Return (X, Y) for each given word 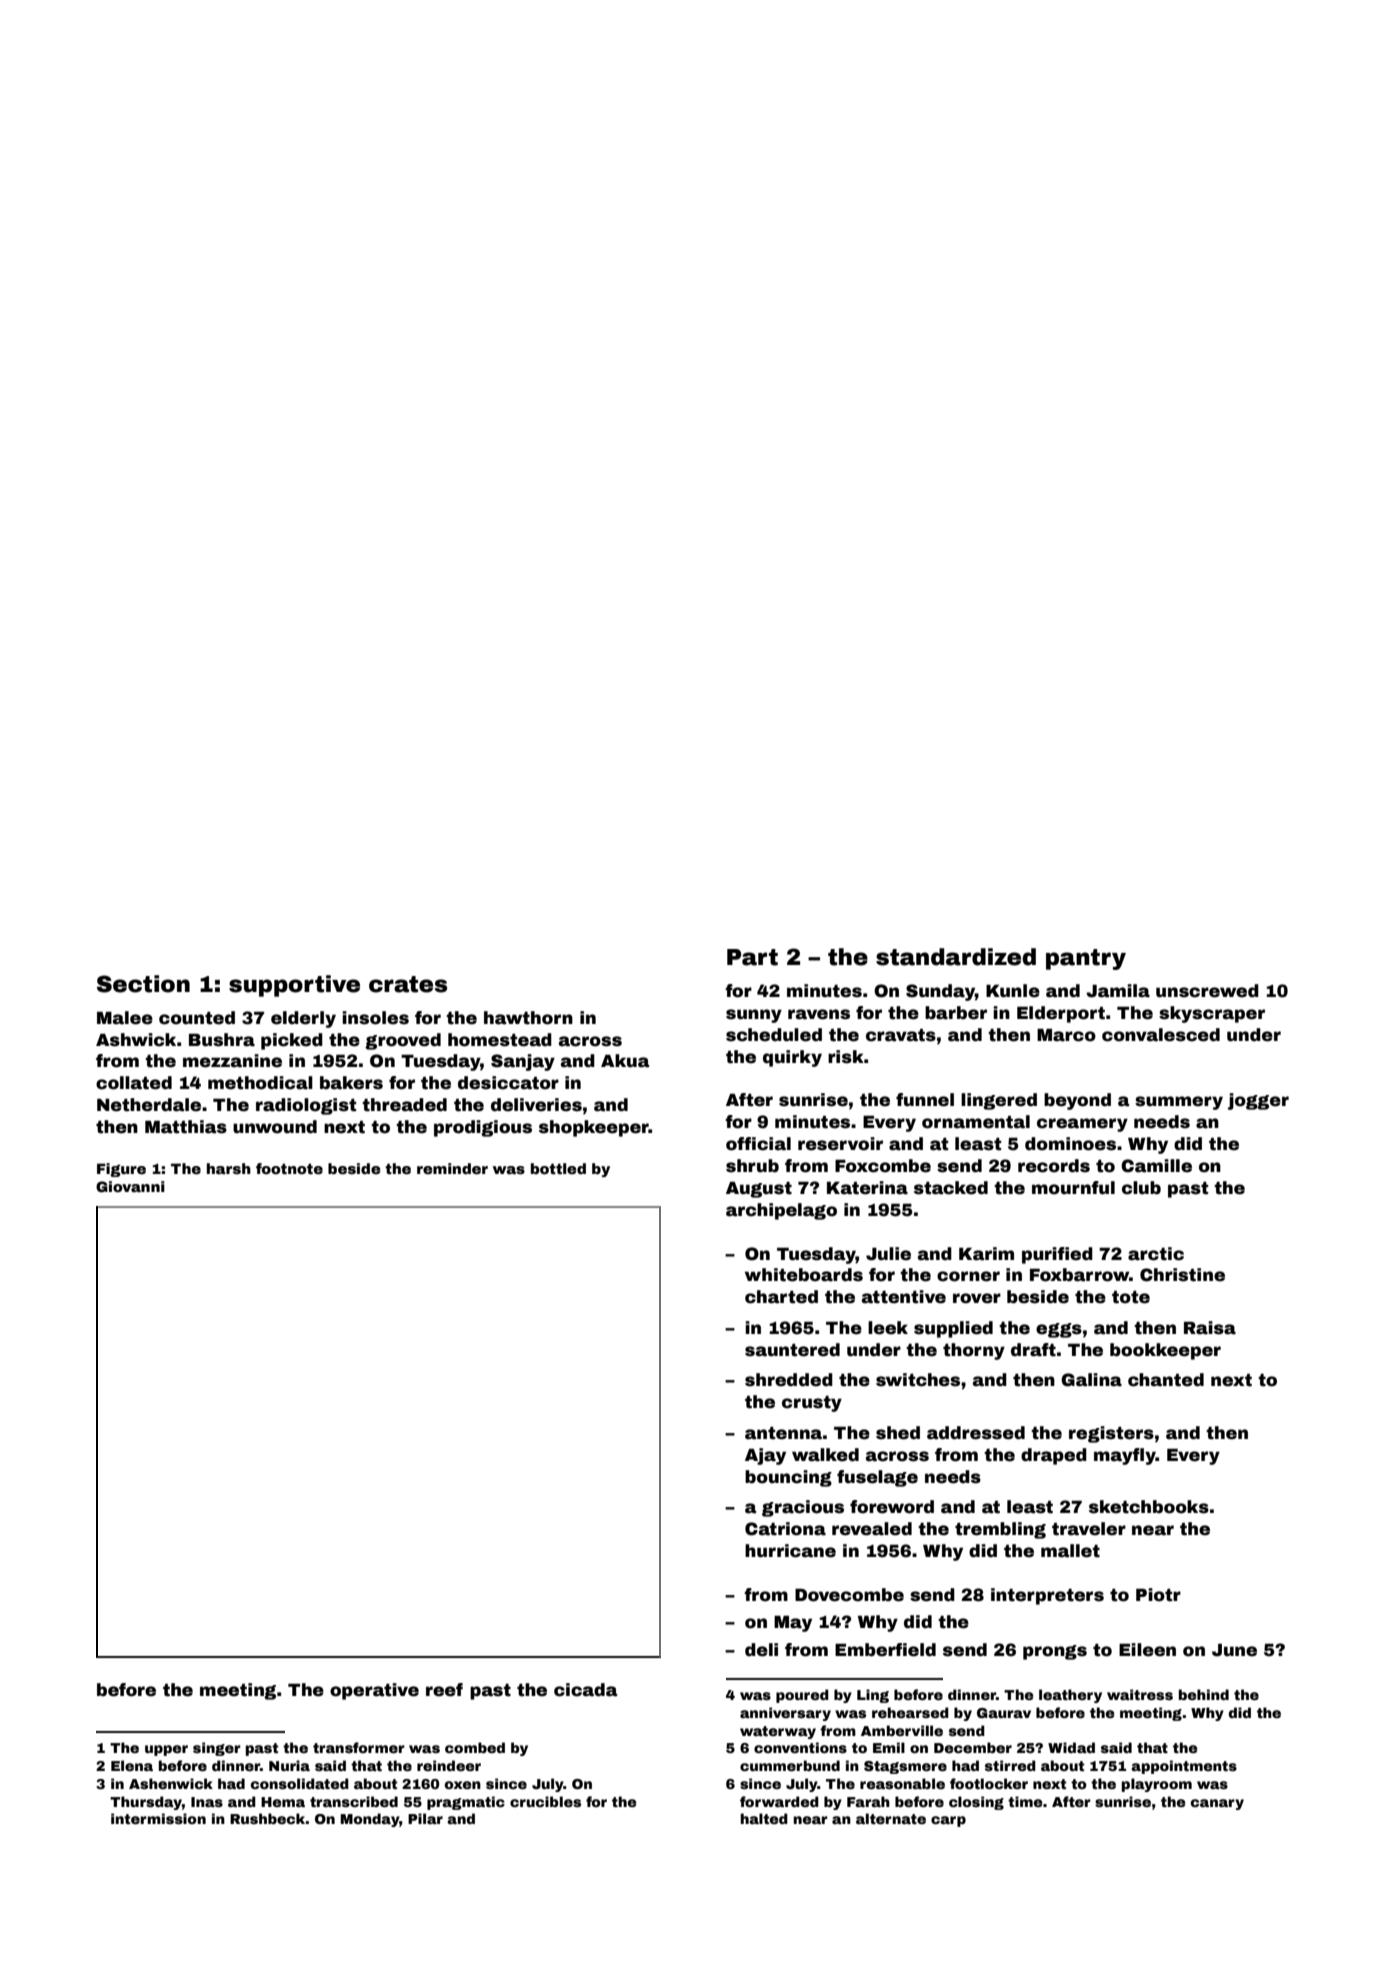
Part (752, 957)
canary (1217, 1804)
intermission (158, 1818)
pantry (1086, 959)
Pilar (425, 1818)
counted (197, 1018)
